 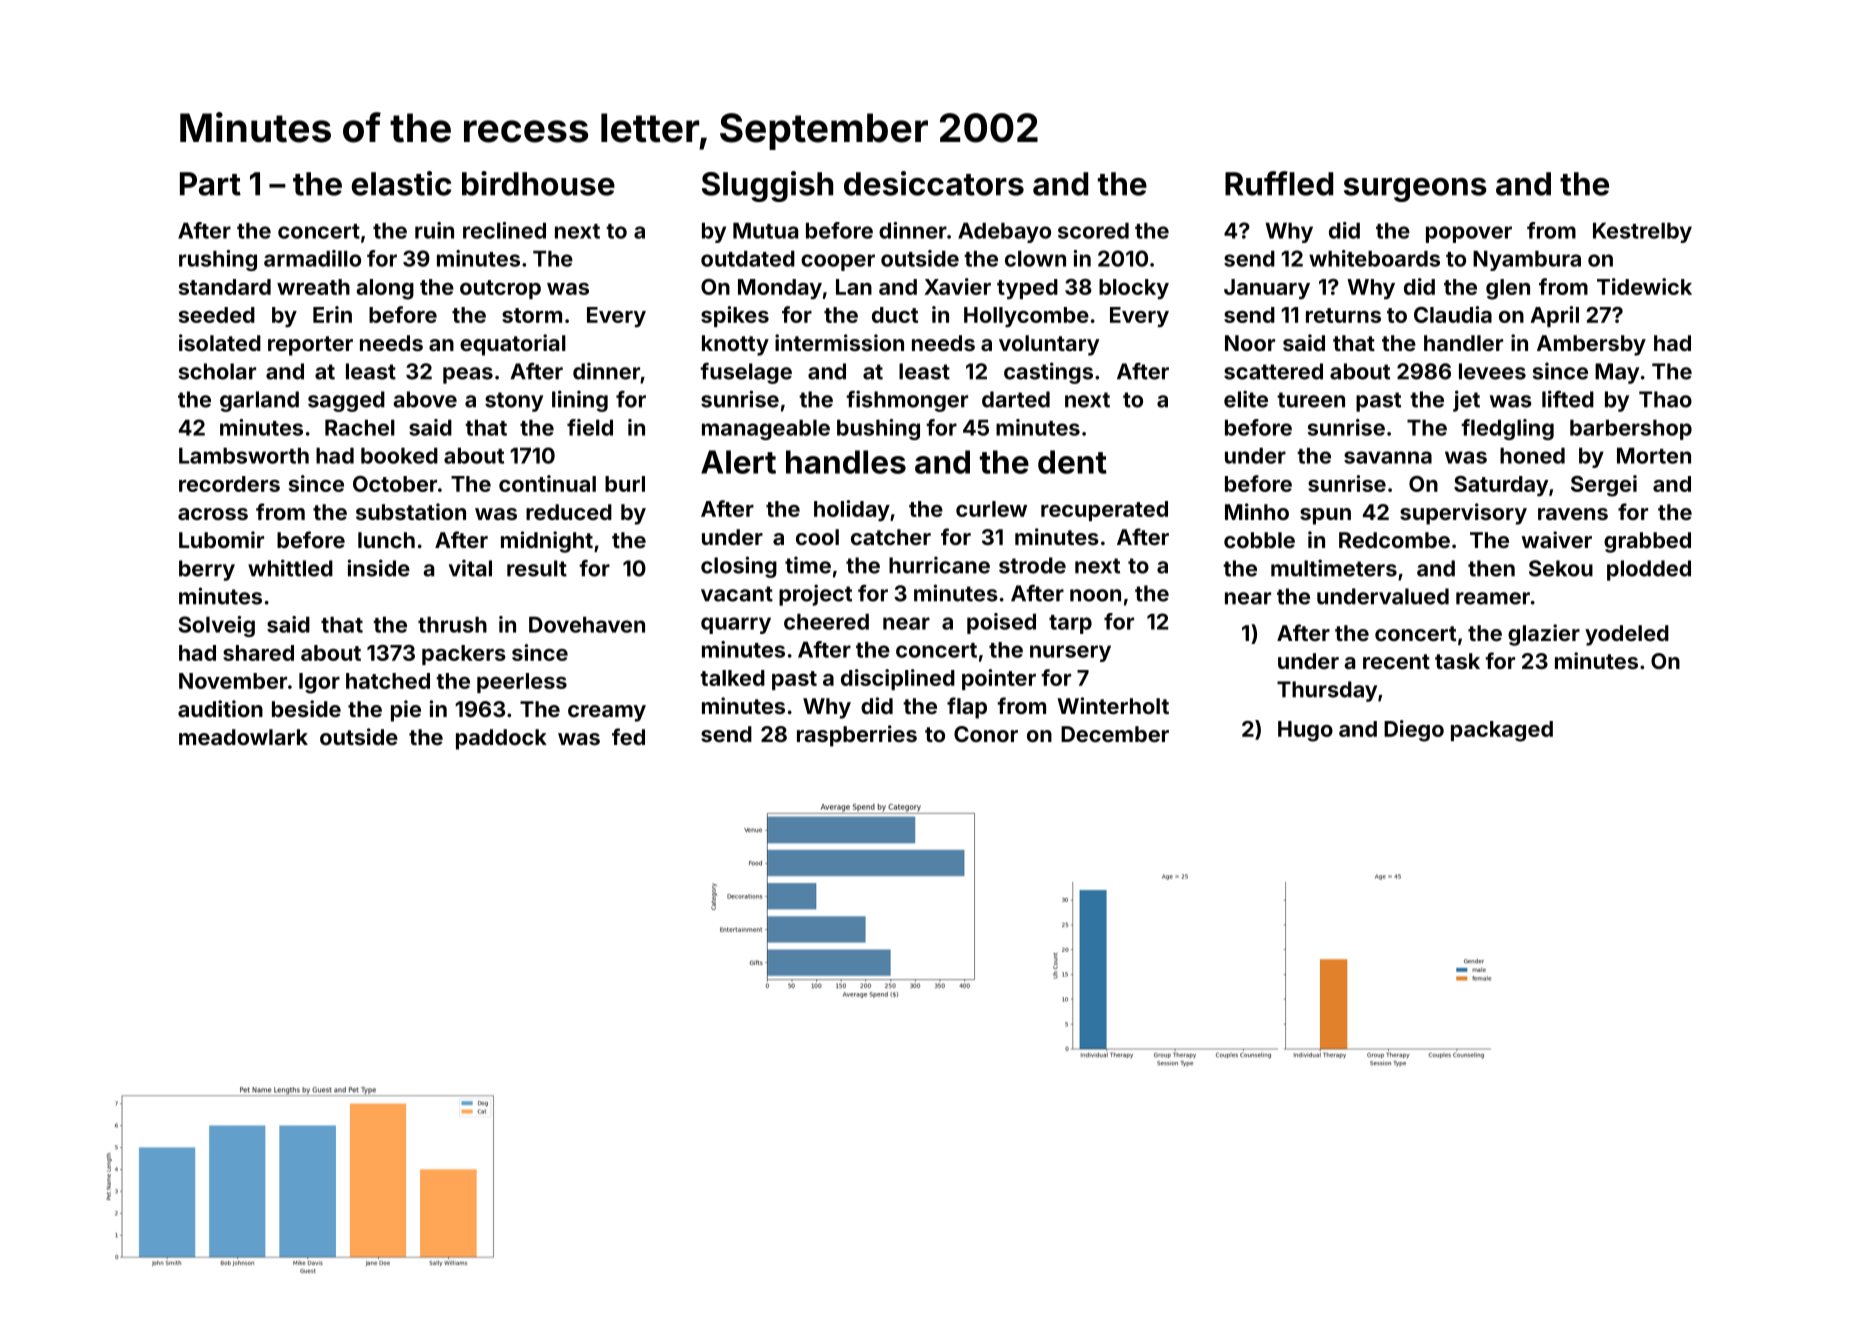 I want to click on elastic, so click(x=401, y=183).
